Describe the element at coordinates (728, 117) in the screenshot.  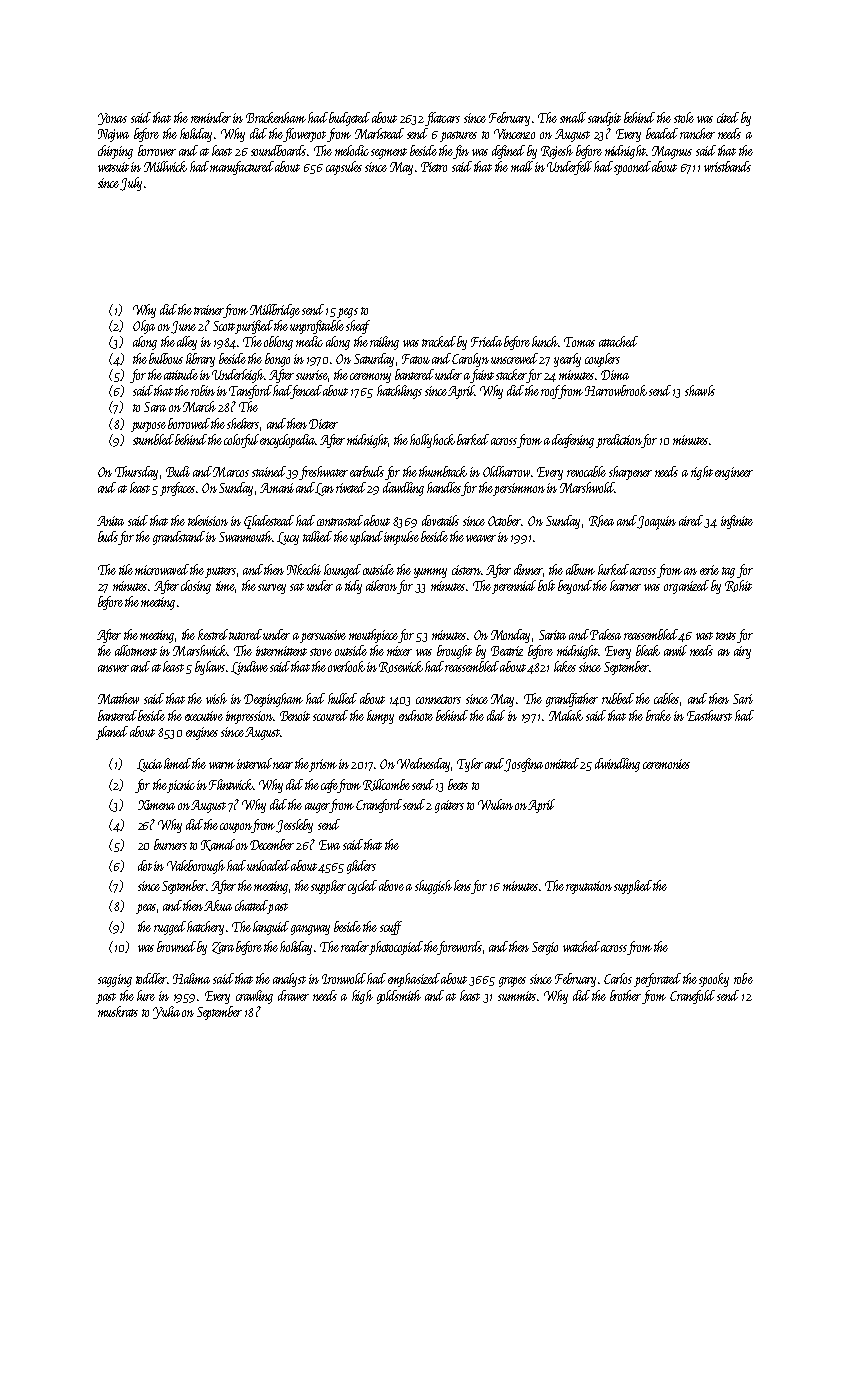
I see `cited` at that location.
